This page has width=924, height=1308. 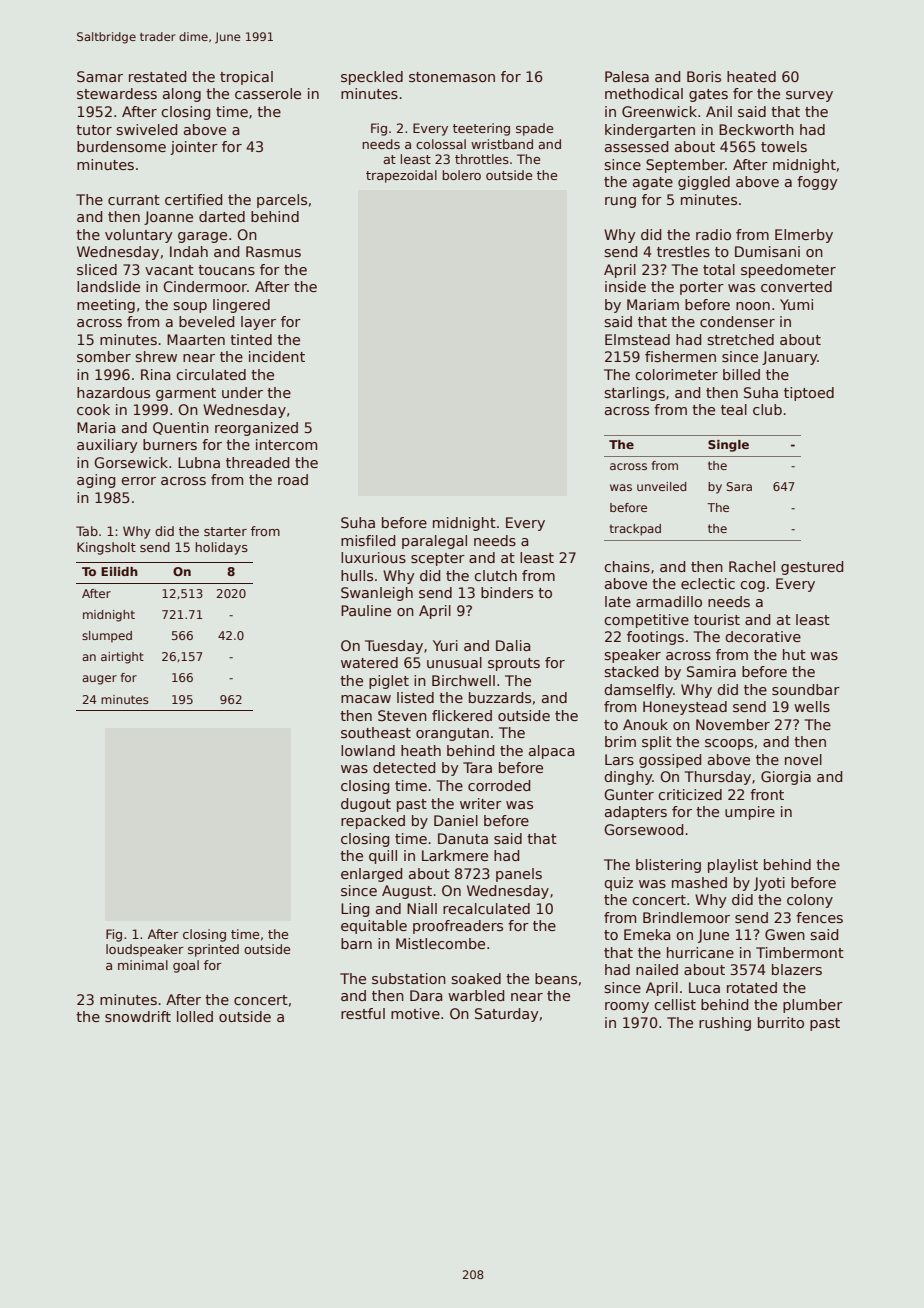 What do you see at coordinates (99, 680) in the page?
I see `auger` at bounding box center [99, 680].
